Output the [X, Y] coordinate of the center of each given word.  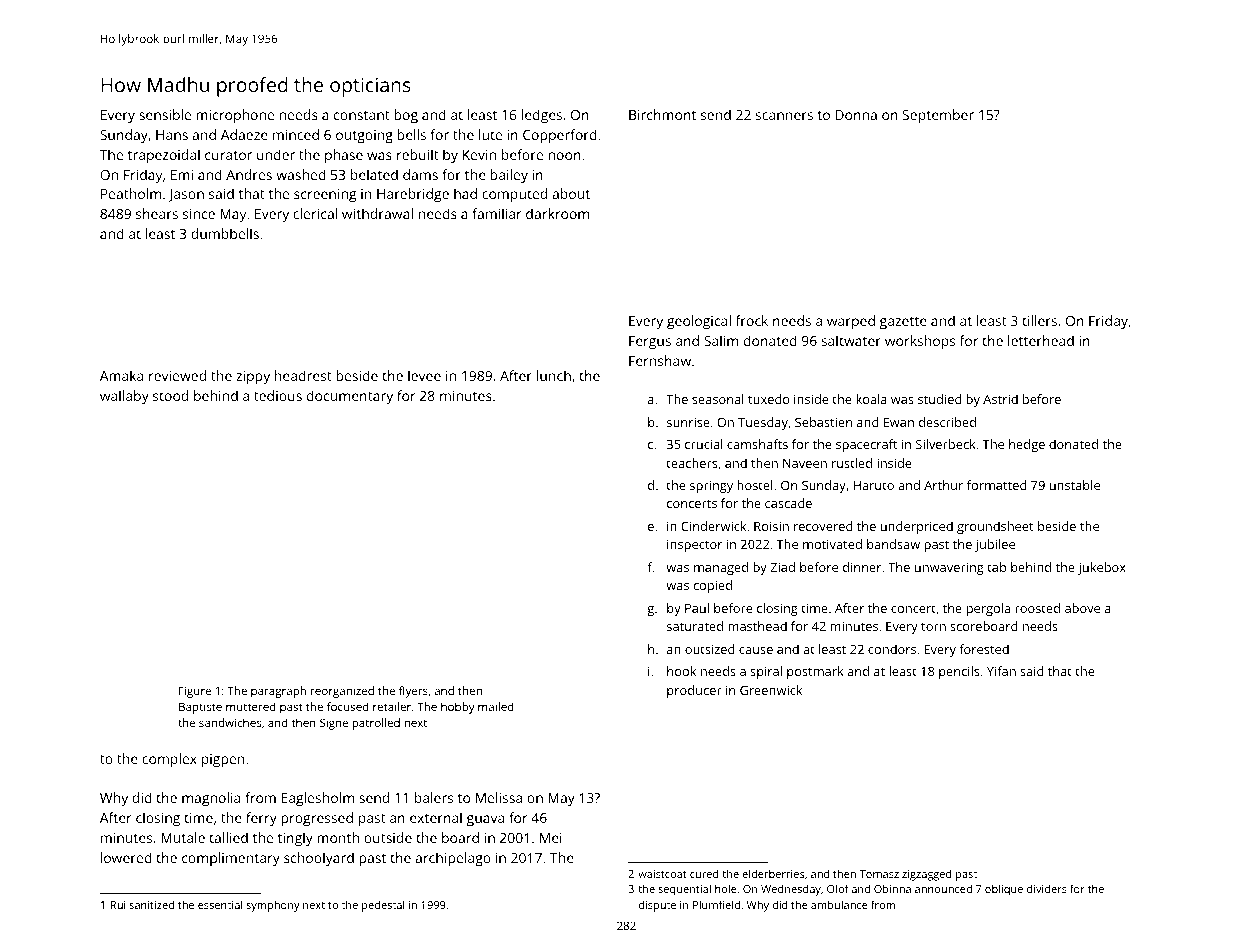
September [938, 116]
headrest [303, 375]
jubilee [995, 545]
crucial [704, 444]
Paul [697, 608]
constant [362, 115]
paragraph [278, 692]
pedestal [383, 906]
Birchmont [662, 114]
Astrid [1000, 399]
